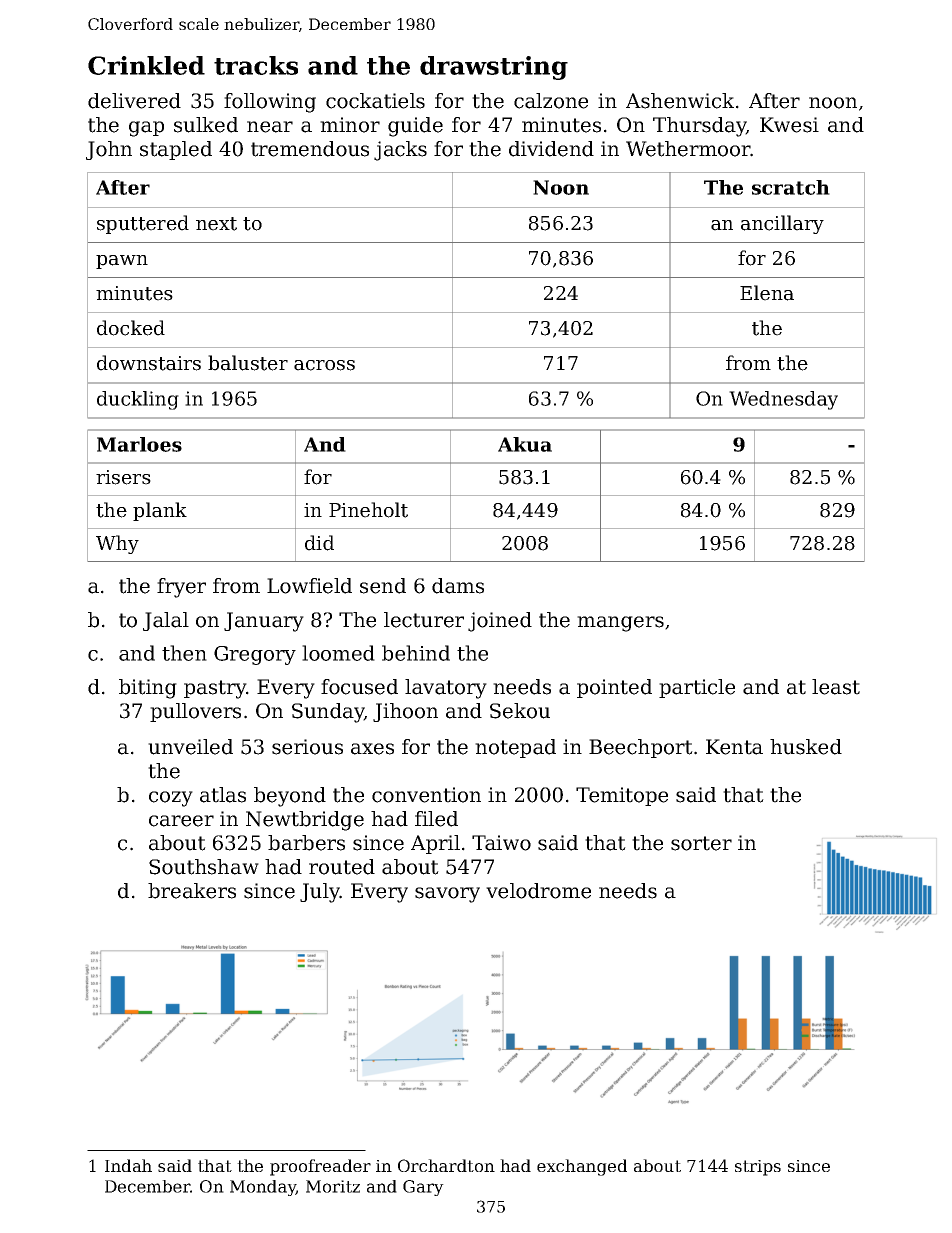 The width and height of the screenshot is (952, 1233). I want to click on Crinkled, so click(146, 65).
